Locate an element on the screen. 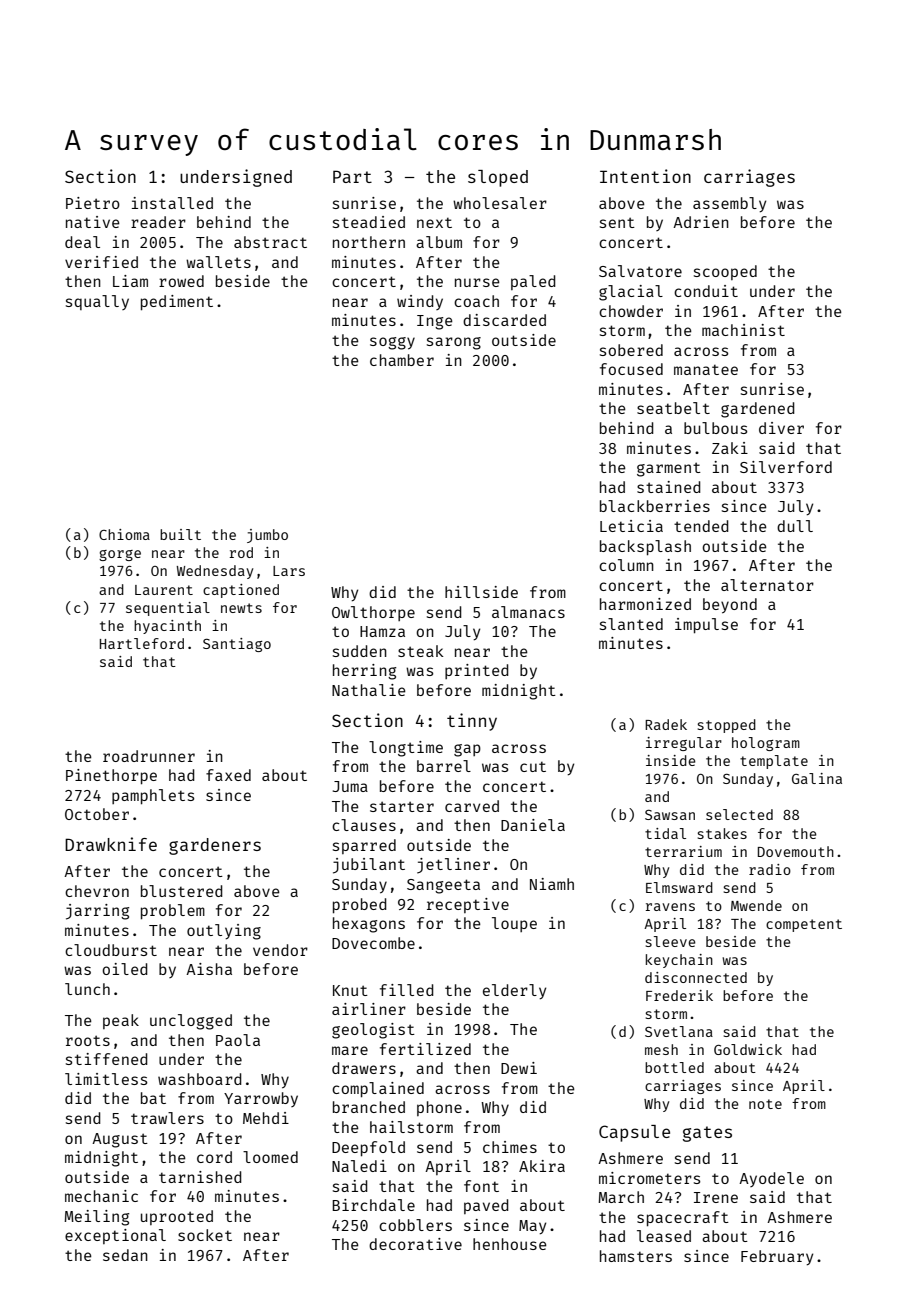 Image resolution: width=908 pixels, height=1316 pixels. February is located at coordinates (777, 1257).
